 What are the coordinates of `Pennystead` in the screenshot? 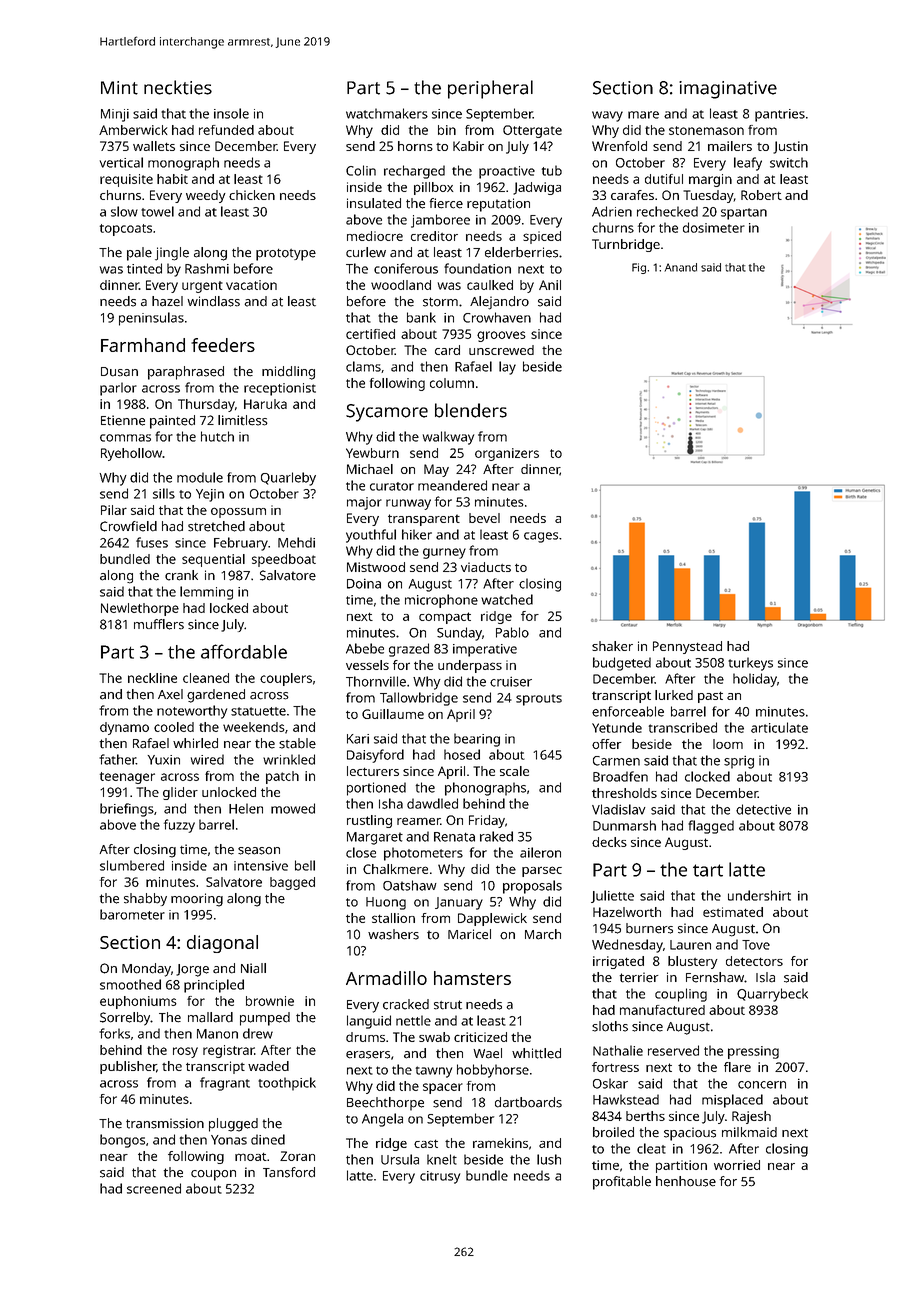 It's located at (687, 647).
